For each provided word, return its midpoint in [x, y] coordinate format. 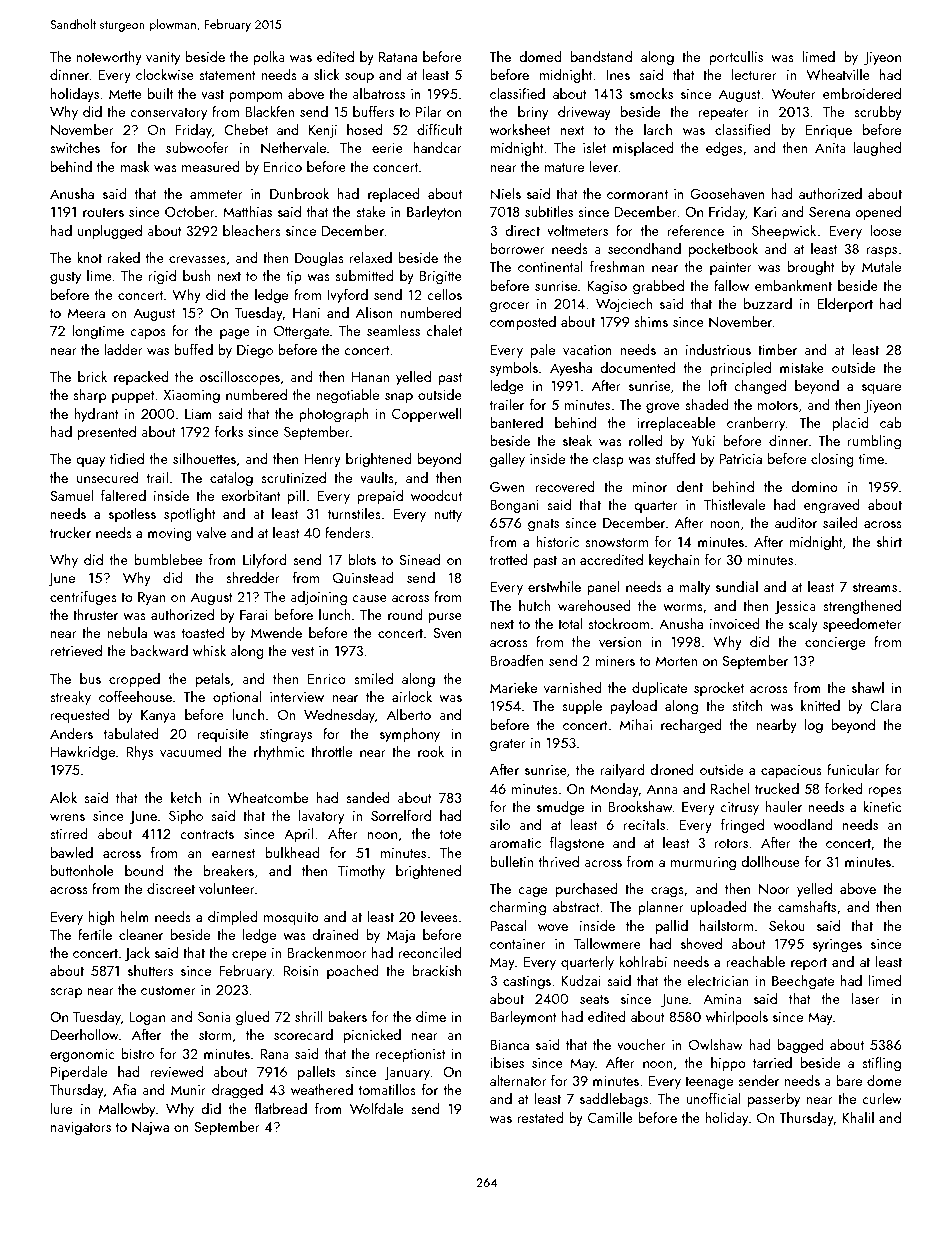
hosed [365, 129]
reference [696, 230]
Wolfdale [377, 1108]
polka [269, 58]
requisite [223, 735]
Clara [885, 705]
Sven [447, 633]
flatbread [281, 1108]
